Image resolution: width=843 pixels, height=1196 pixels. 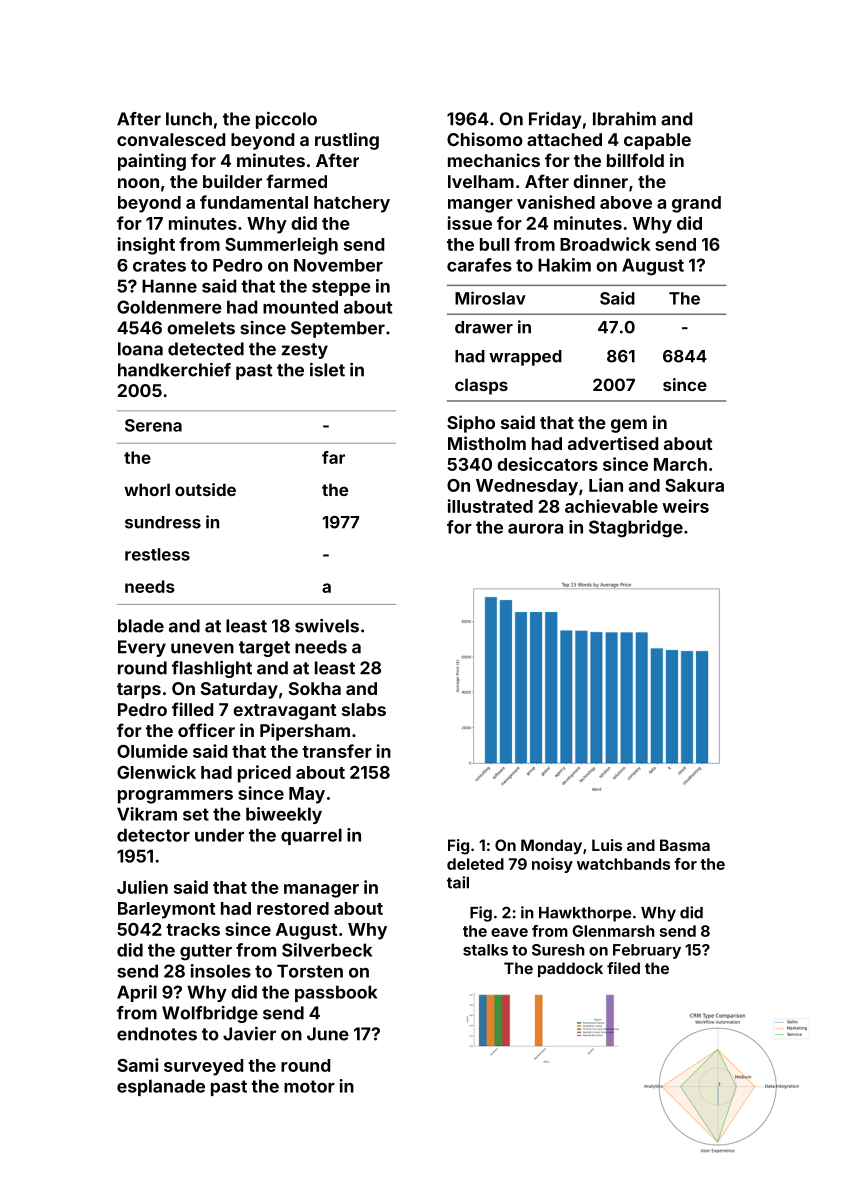 What do you see at coordinates (535, 529) in the screenshot?
I see `aurora` at bounding box center [535, 529].
